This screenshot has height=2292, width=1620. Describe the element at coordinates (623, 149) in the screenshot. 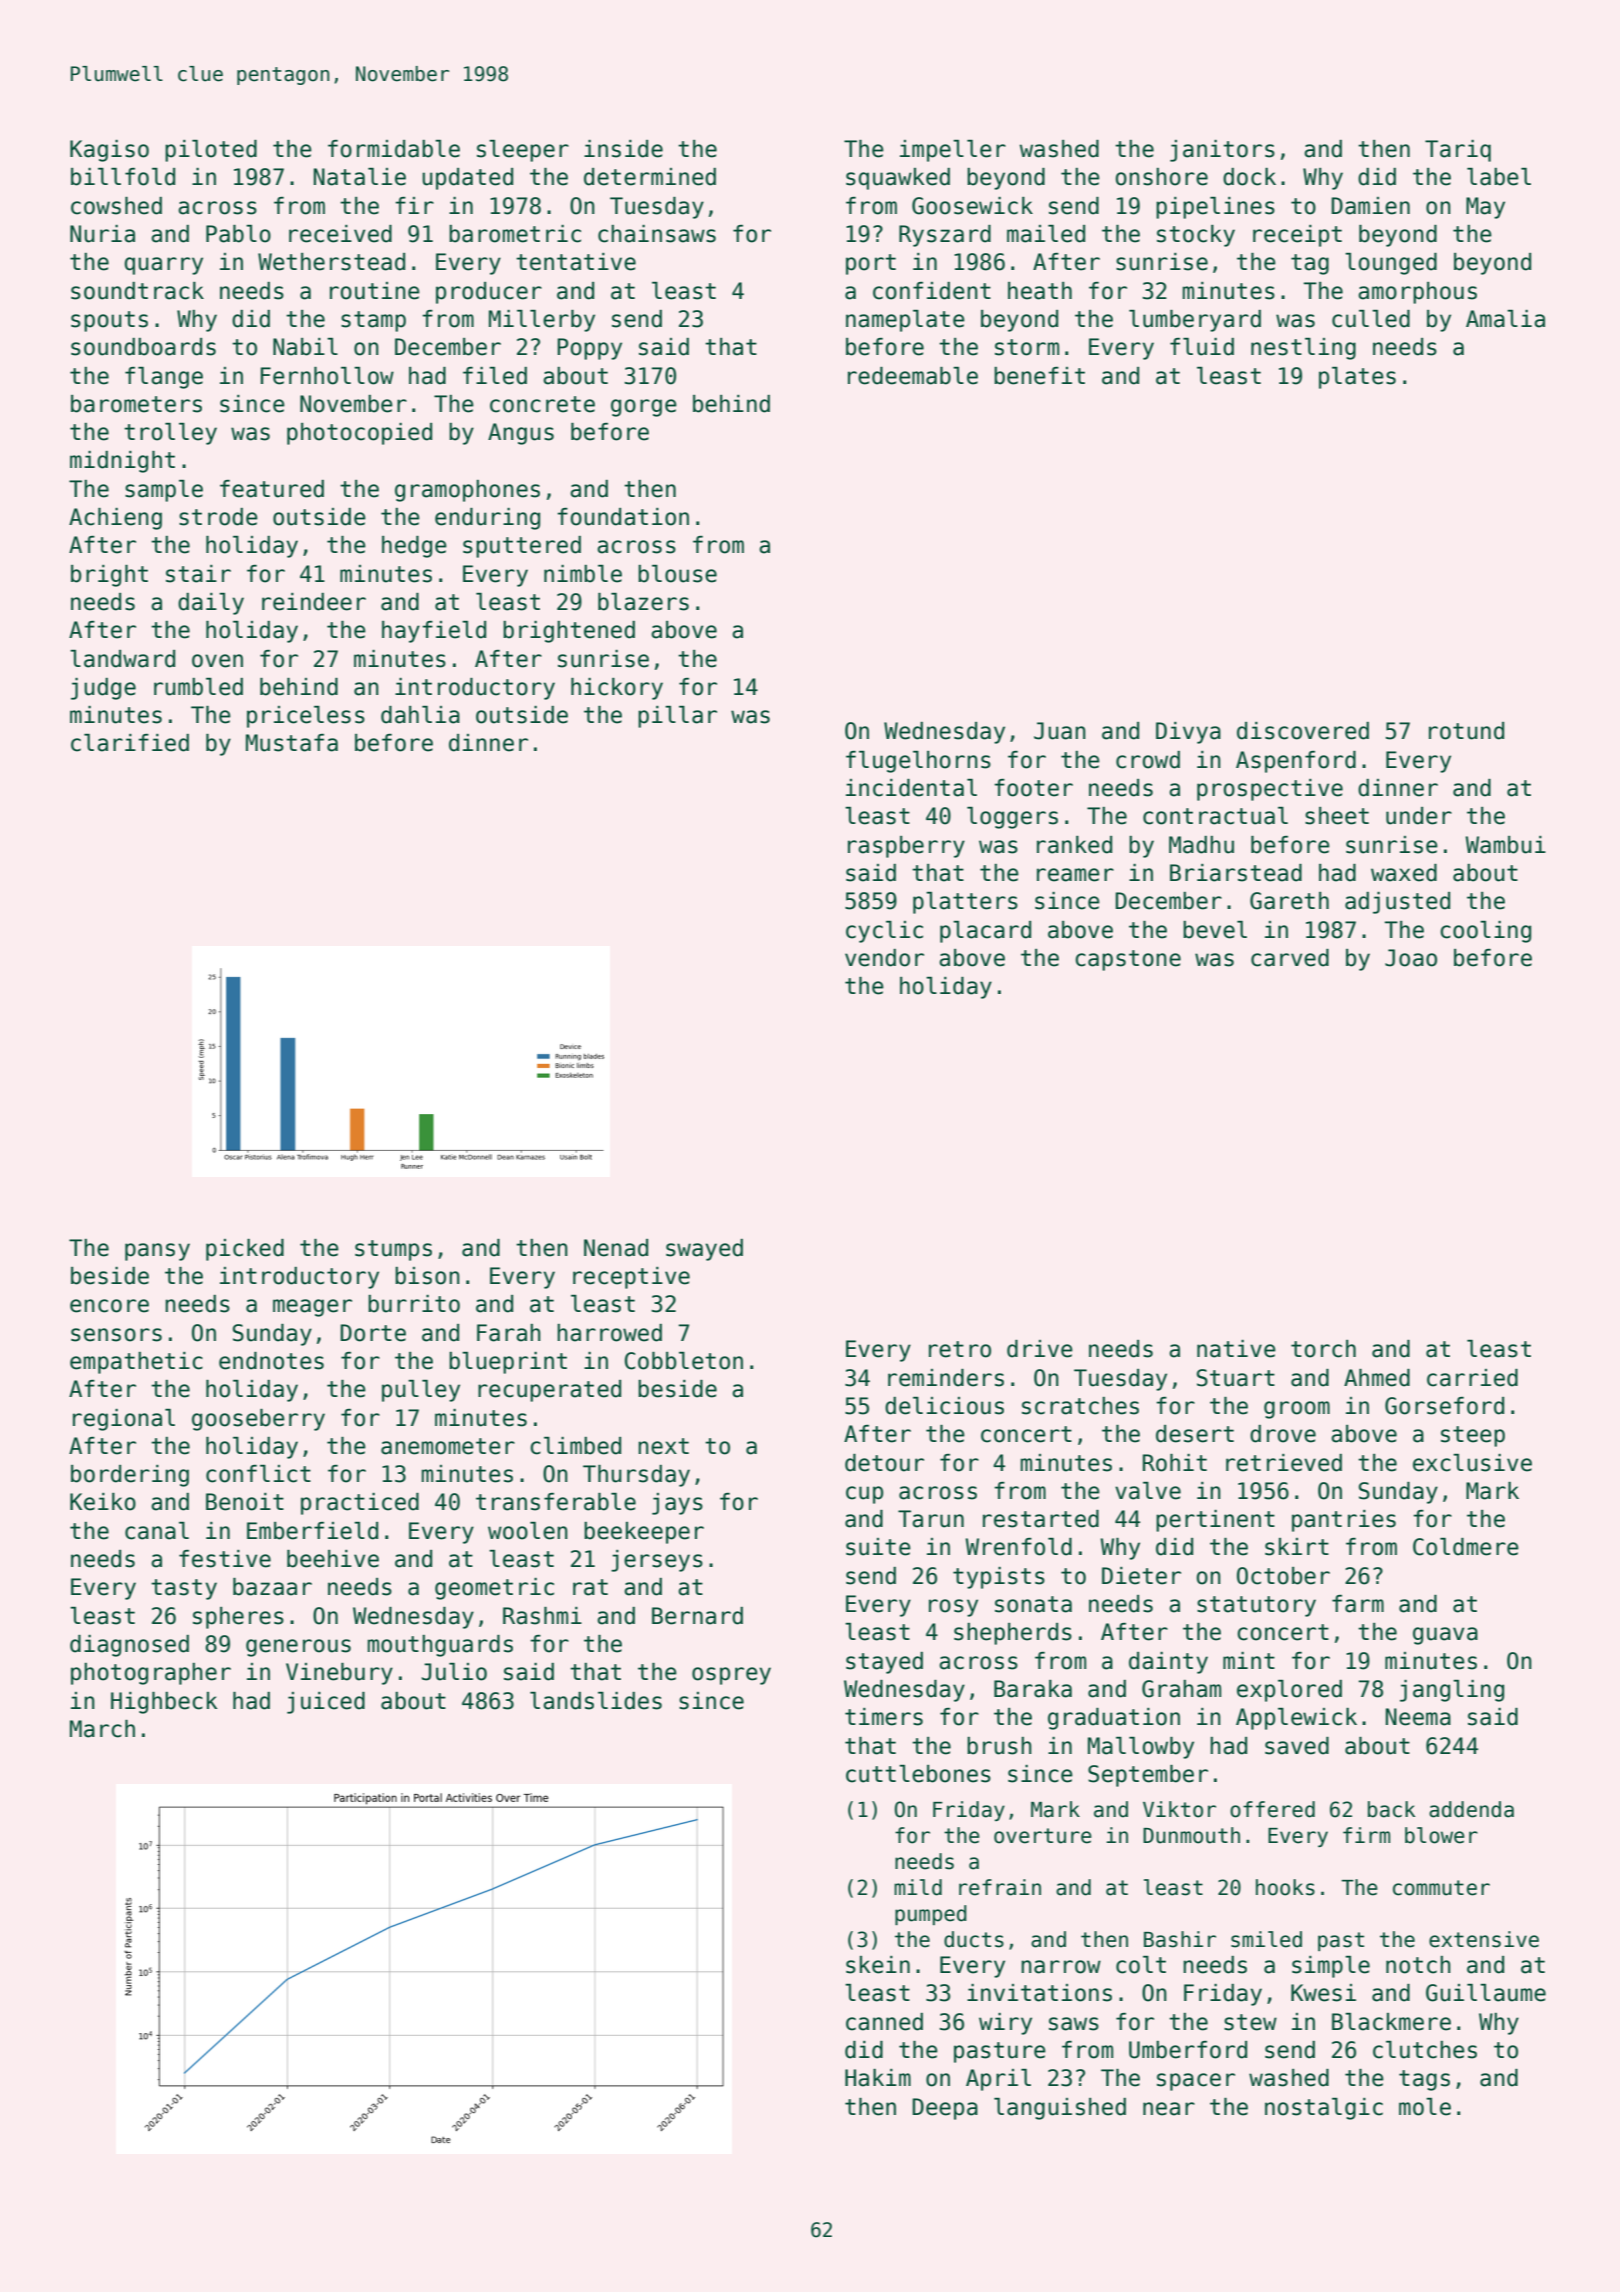

I see `inside` at that location.
